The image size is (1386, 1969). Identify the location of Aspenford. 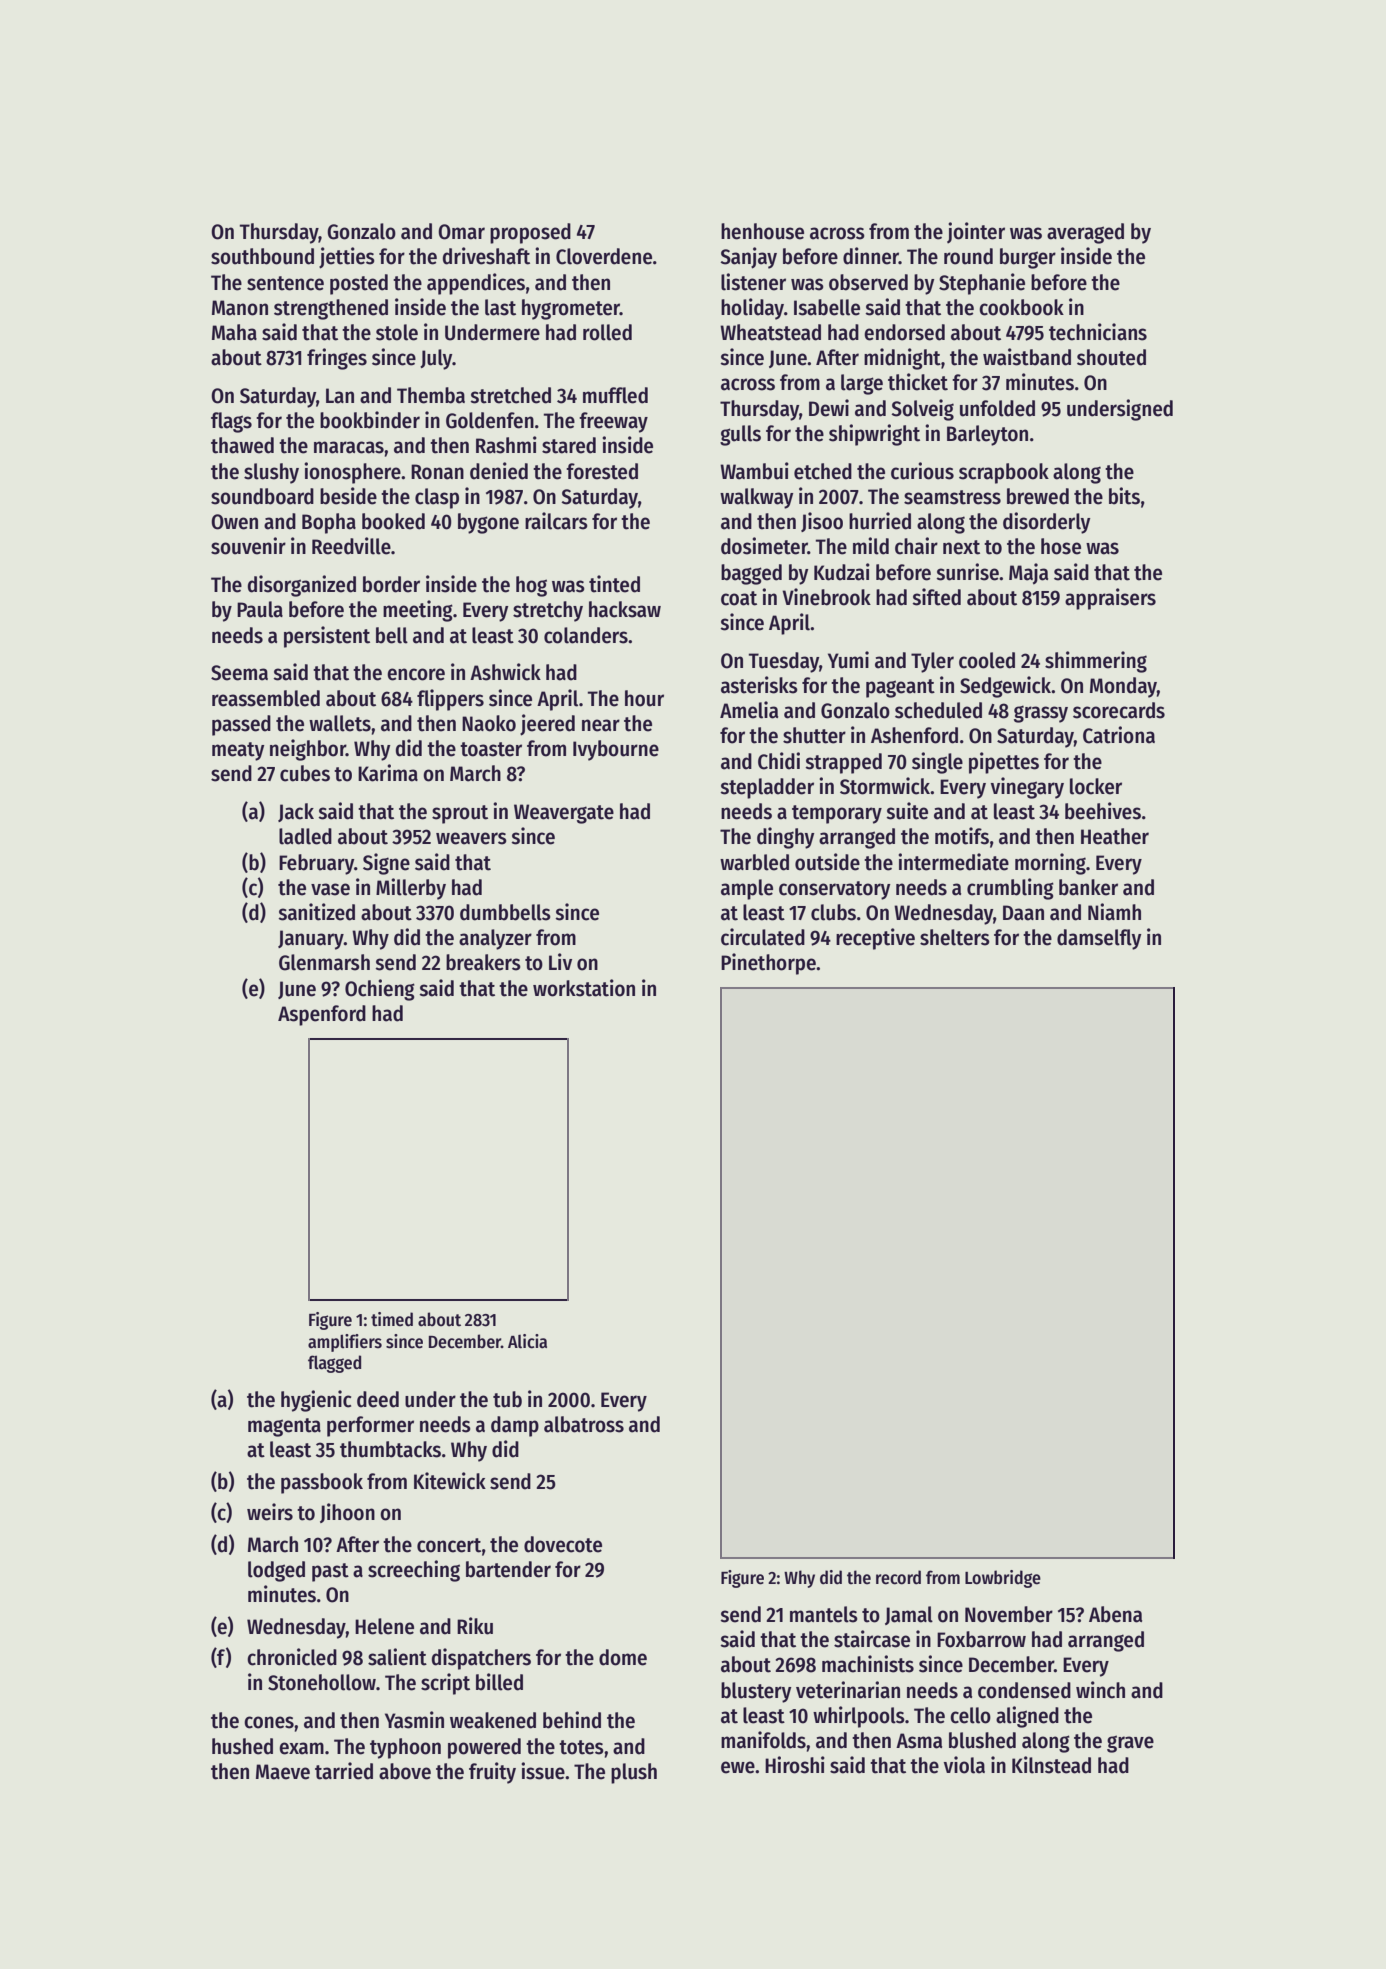
(322, 1015).
